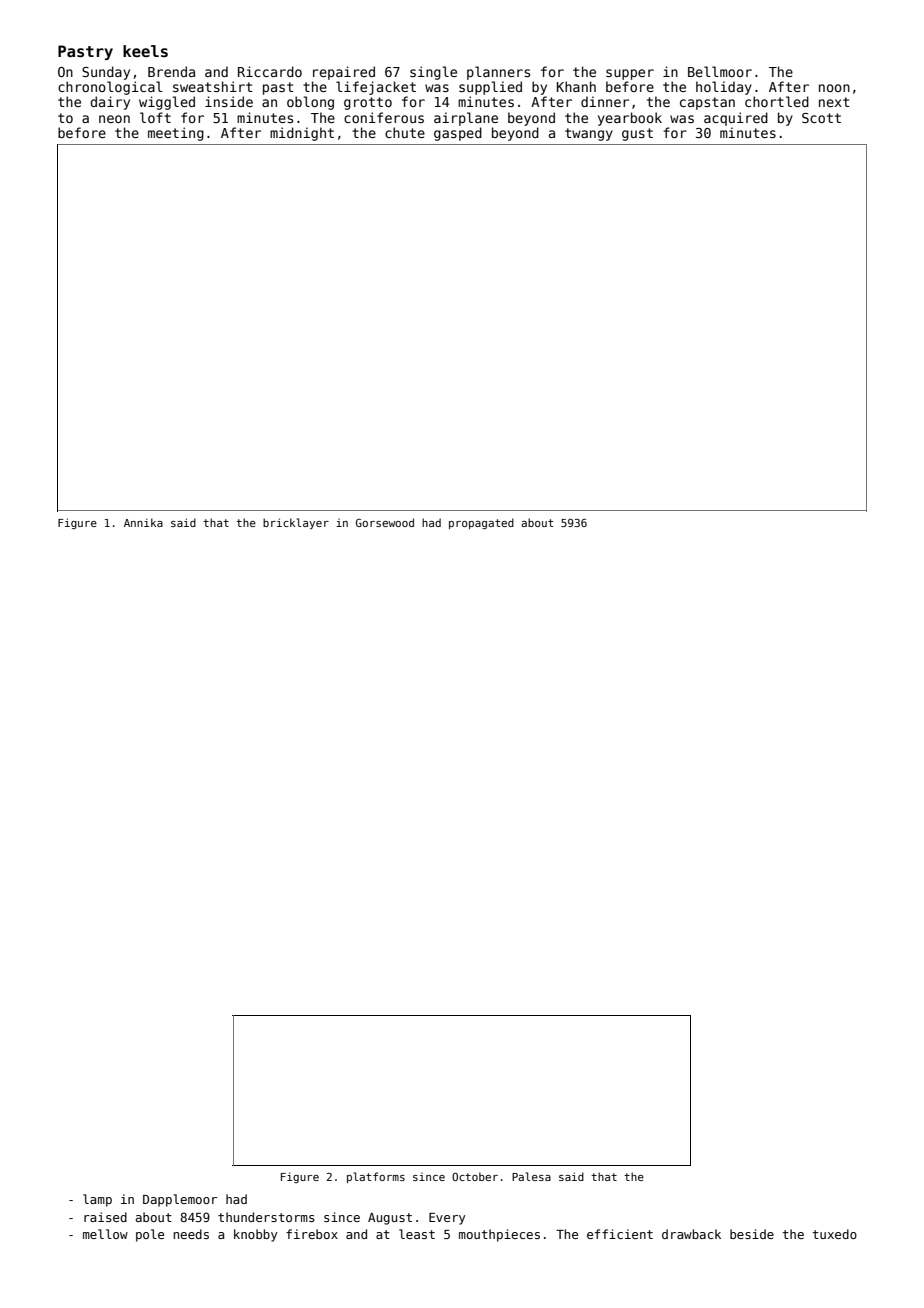  I want to click on Palesa, so click(531, 1176).
